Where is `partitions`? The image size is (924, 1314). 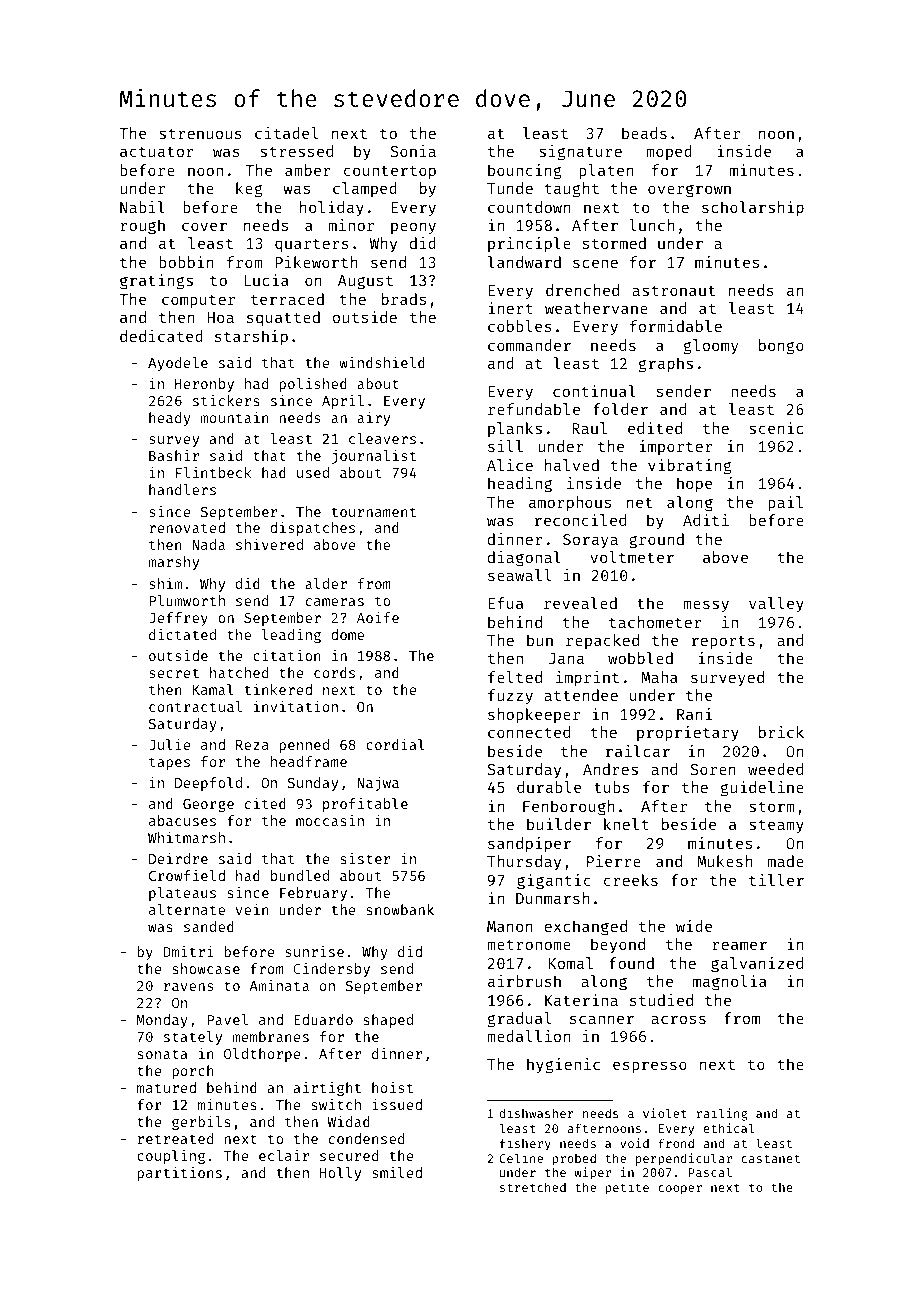 partitions is located at coordinates (179, 1174).
